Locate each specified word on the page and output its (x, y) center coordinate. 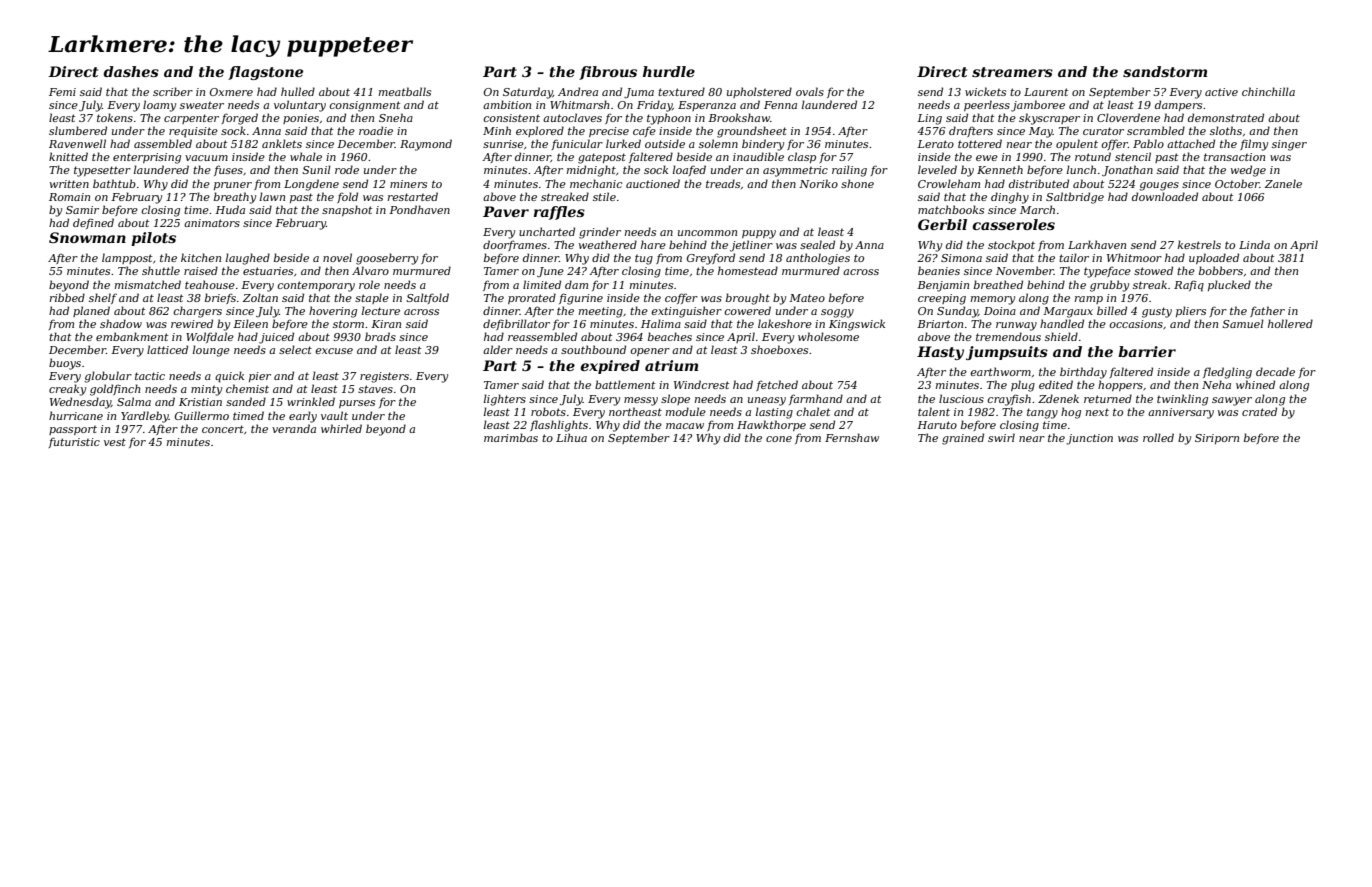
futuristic (74, 442)
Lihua (571, 437)
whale (306, 156)
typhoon (669, 119)
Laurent (1046, 92)
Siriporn (1217, 439)
